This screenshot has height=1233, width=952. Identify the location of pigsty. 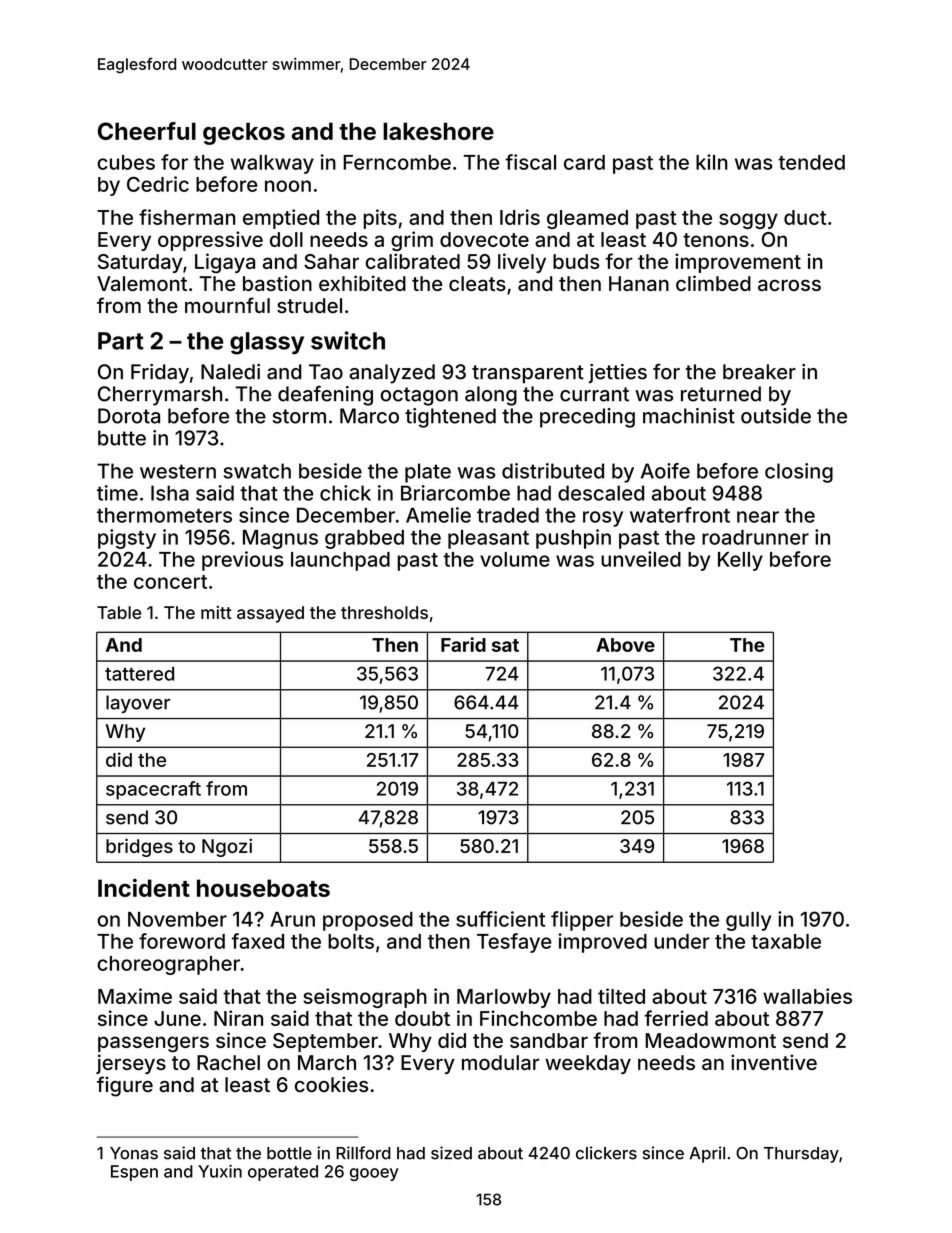
(127, 539).
